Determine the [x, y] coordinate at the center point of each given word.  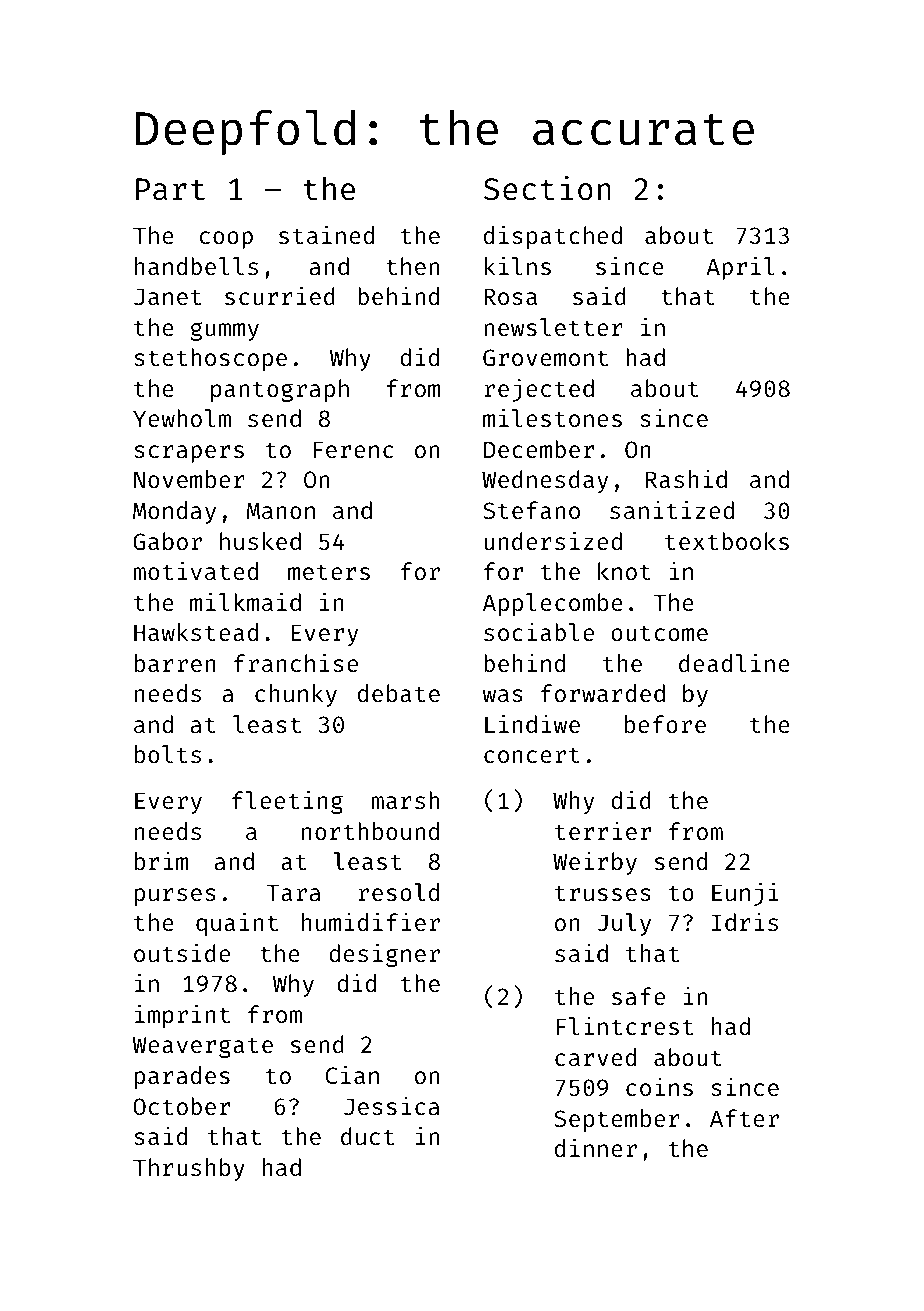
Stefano [531, 510]
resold [398, 892]
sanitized [672, 509]
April [740, 268]
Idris [745, 922]
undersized [553, 540]
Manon [281, 510]
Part [170, 189]
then [412, 266]
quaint [237, 924]
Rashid [686, 479]
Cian [352, 1074]
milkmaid [245, 601]
